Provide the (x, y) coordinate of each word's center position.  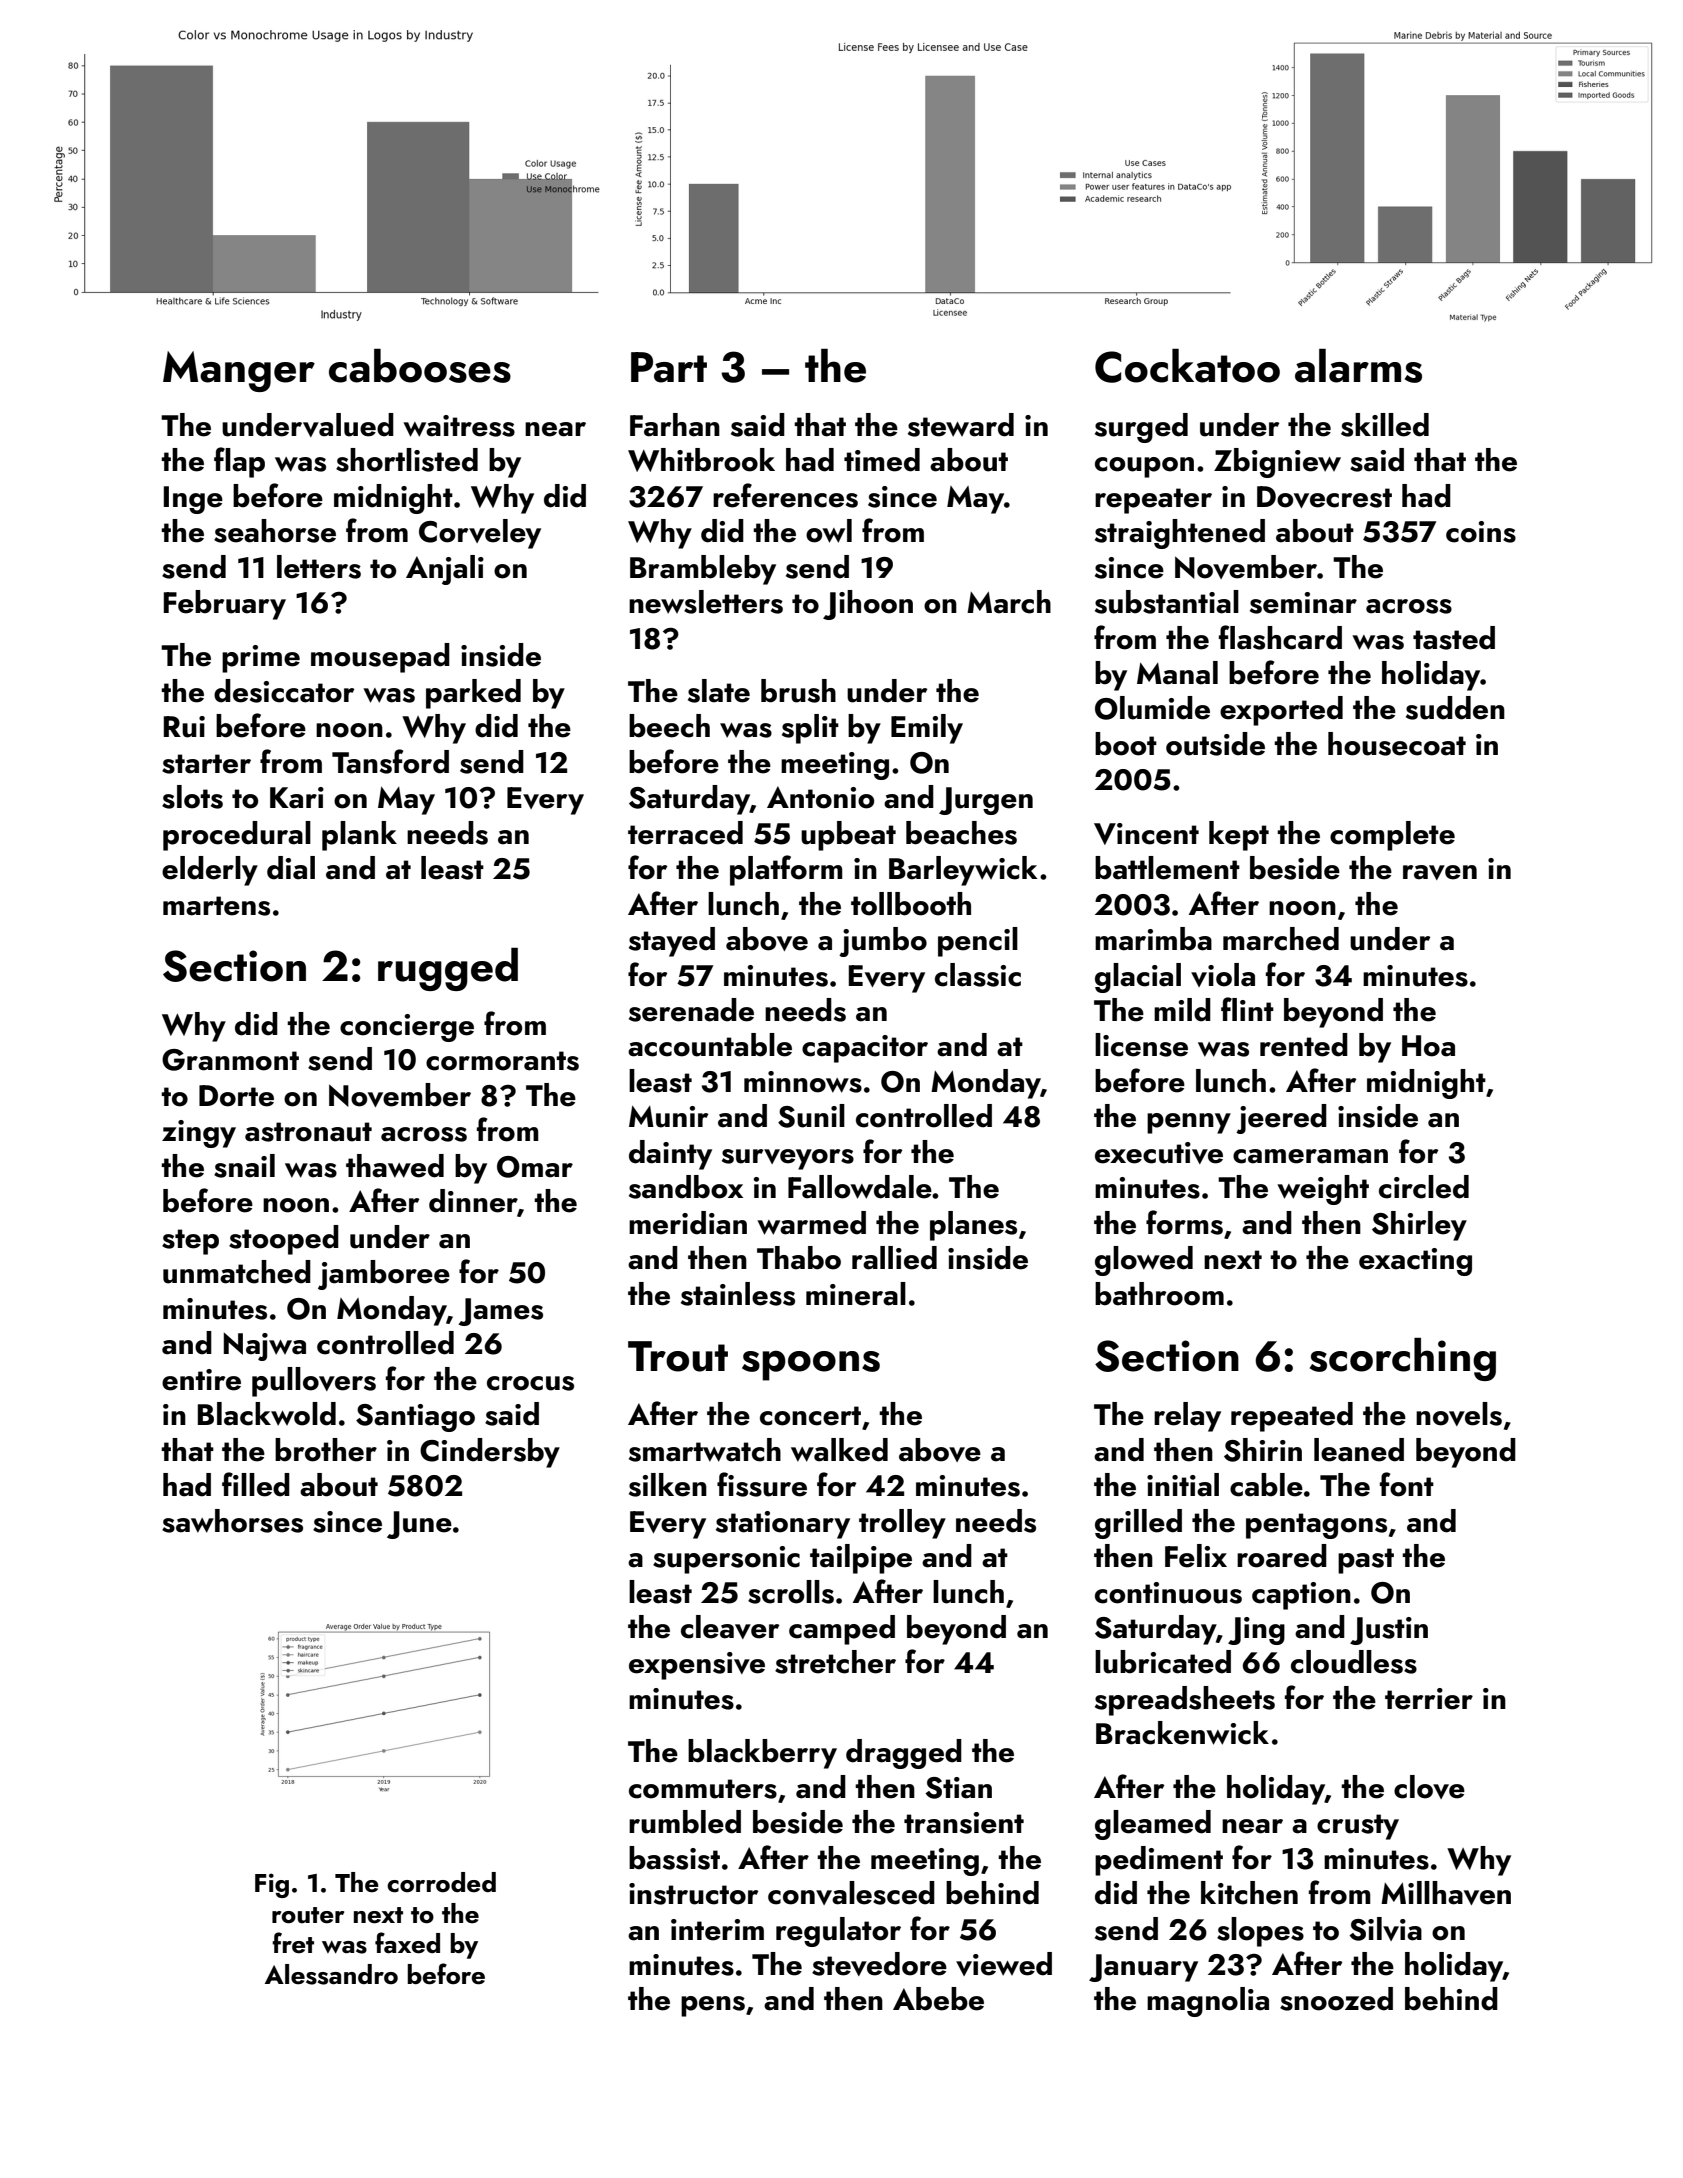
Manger (239, 371)
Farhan (675, 425)
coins (1481, 532)
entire (201, 1380)
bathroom (1159, 1294)
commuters (703, 1789)
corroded (441, 1882)
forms (1184, 1222)
